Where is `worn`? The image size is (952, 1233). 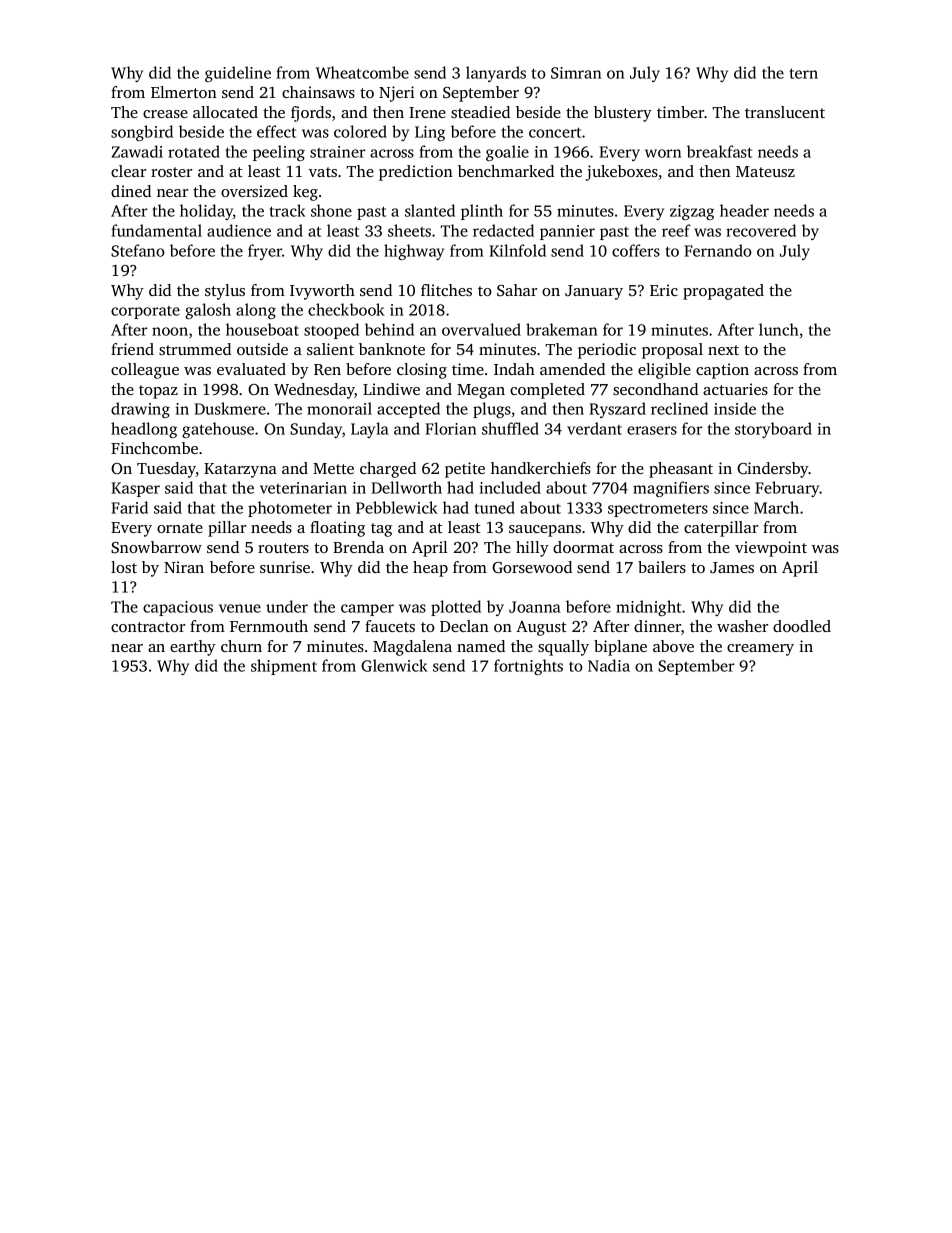
worn is located at coordinates (663, 153).
